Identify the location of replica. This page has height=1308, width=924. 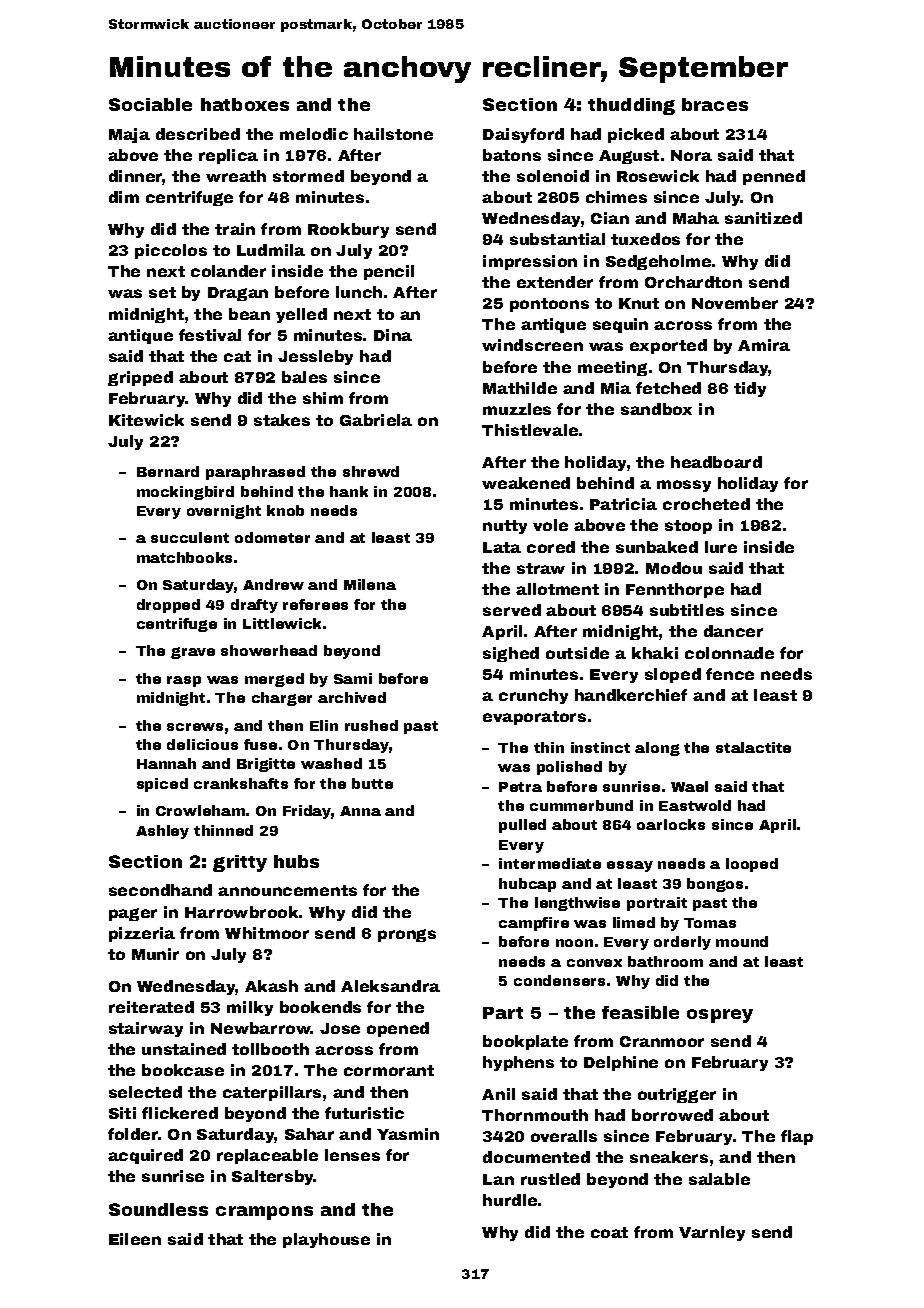
(228, 156).
